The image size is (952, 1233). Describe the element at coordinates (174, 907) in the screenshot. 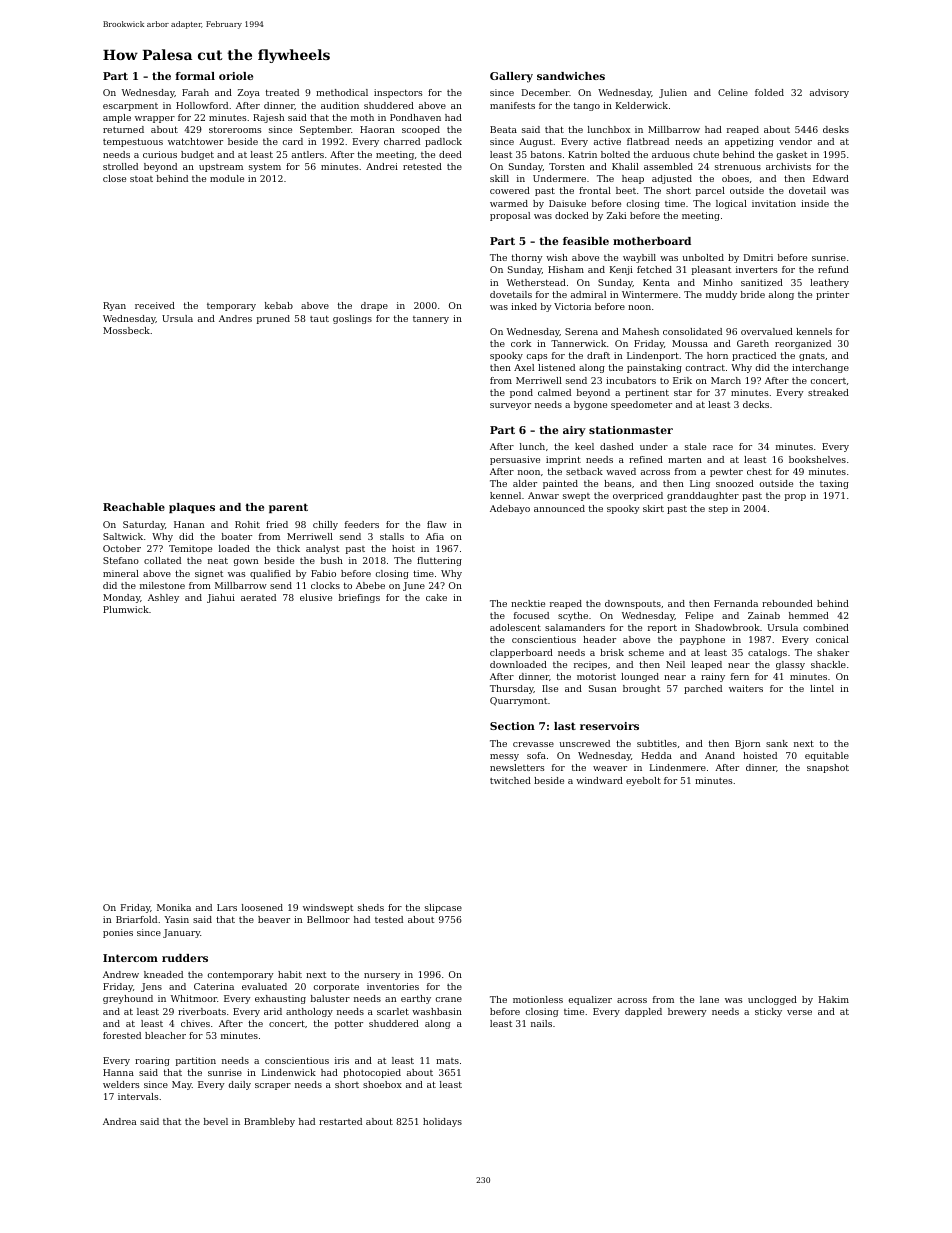

I see `Monika` at that location.
